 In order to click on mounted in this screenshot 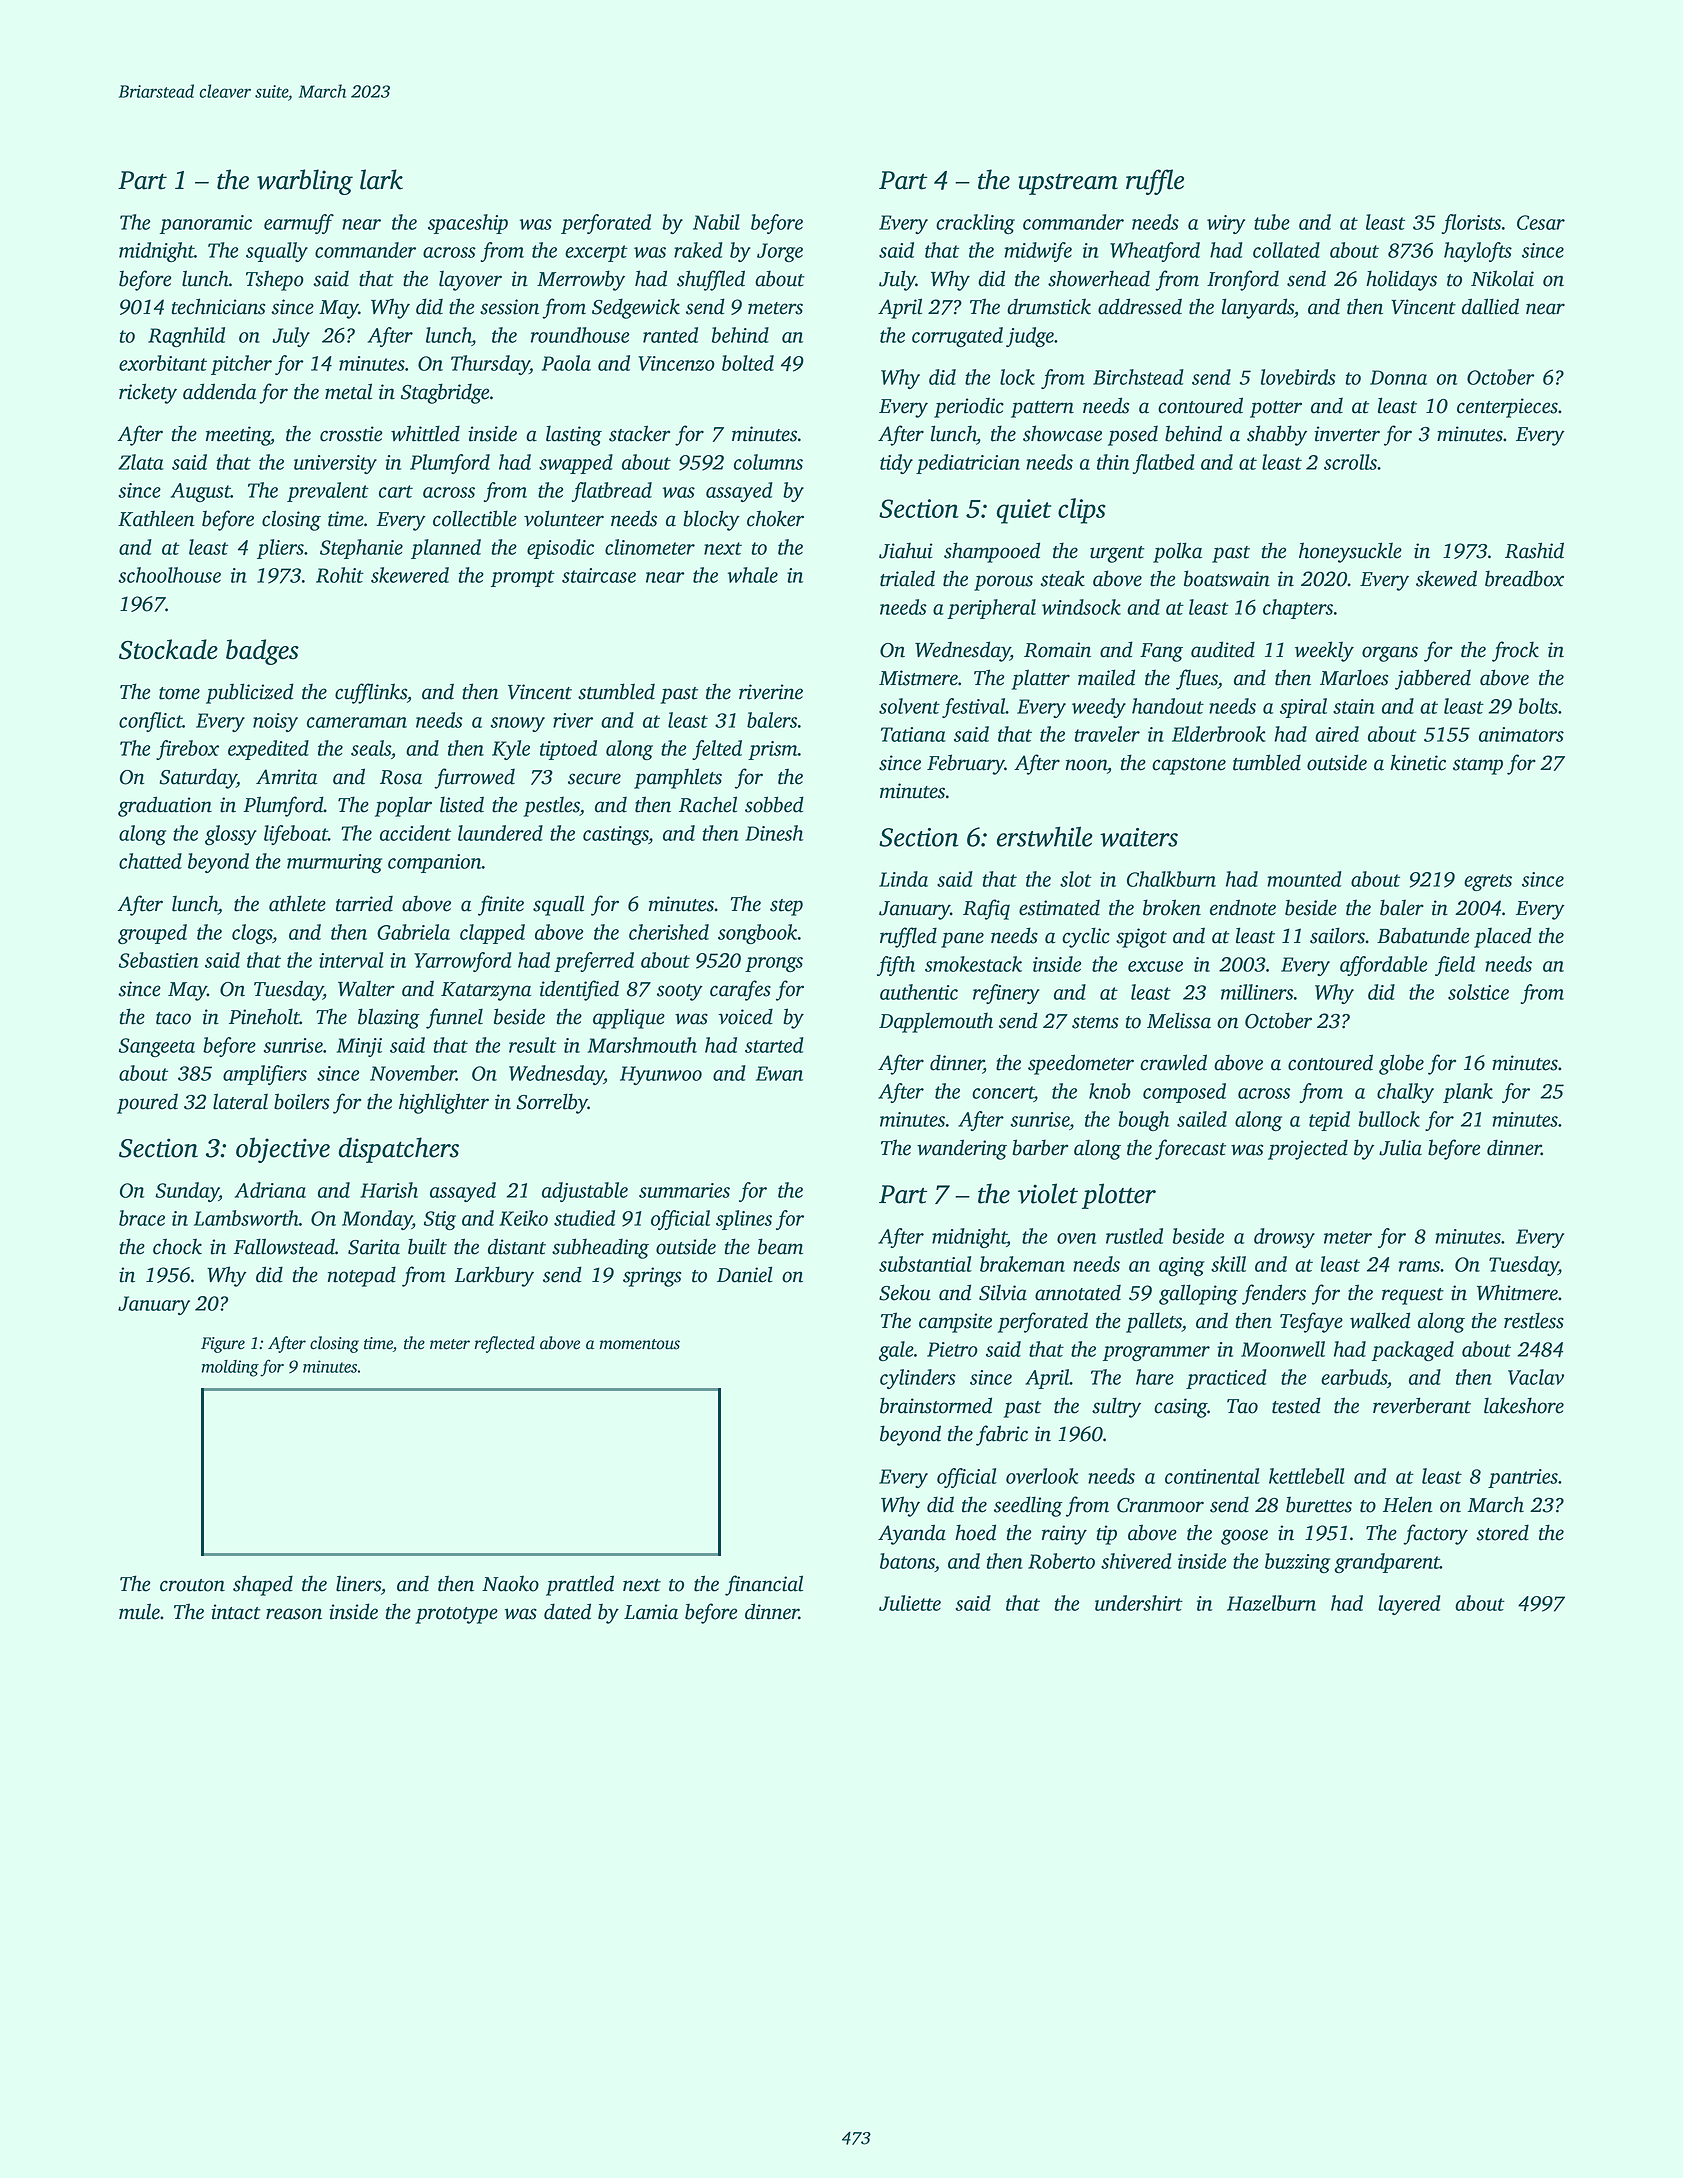, I will do `click(1304, 879)`.
